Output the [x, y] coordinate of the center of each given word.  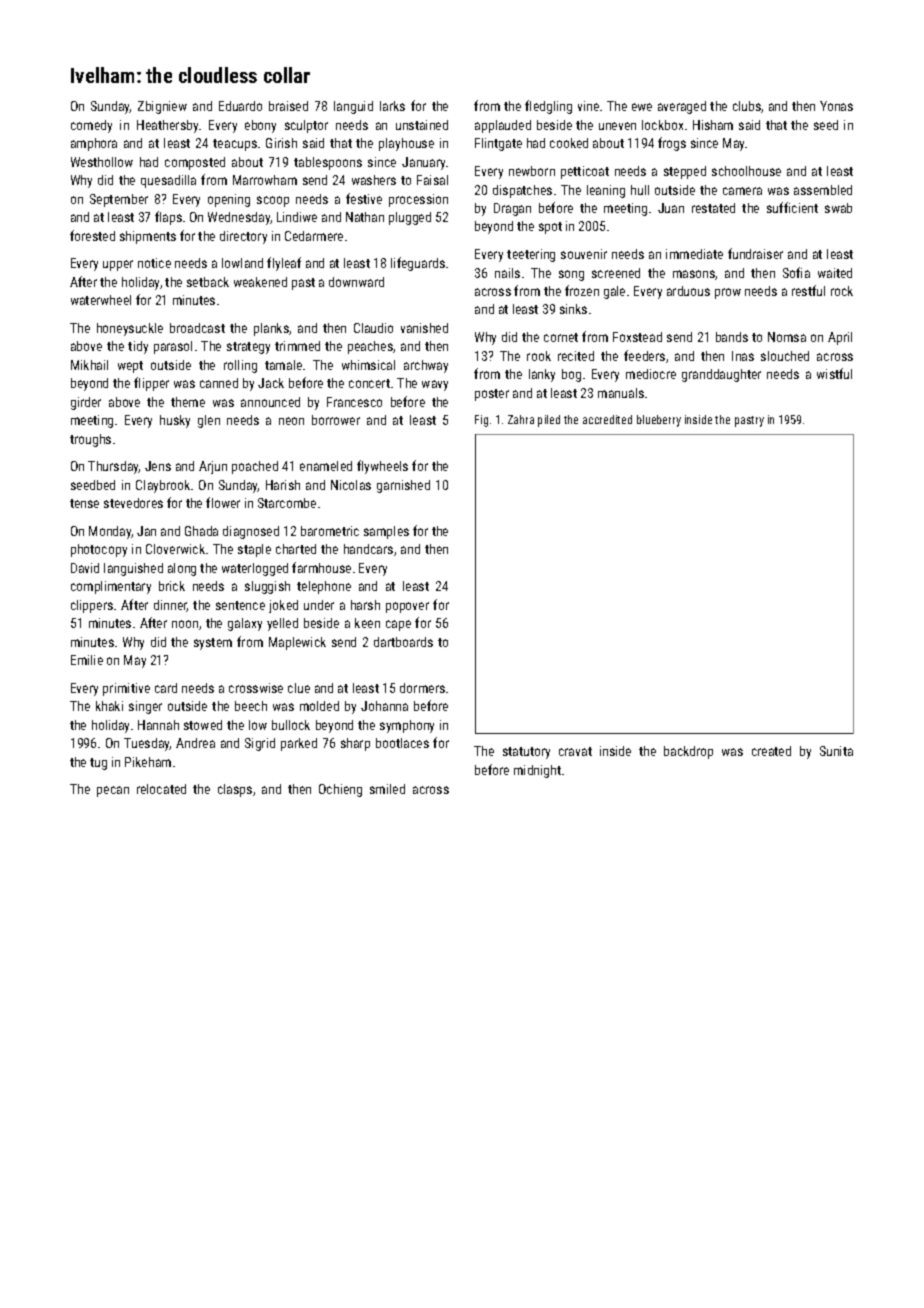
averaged [682, 107]
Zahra [521, 419]
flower [223, 502]
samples [386, 532]
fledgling [548, 107]
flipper [151, 384]
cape [398, 625]
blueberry [659, 421]
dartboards [403, 642]
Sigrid [260, 744]
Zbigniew [162, 107]
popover [407, 607]
